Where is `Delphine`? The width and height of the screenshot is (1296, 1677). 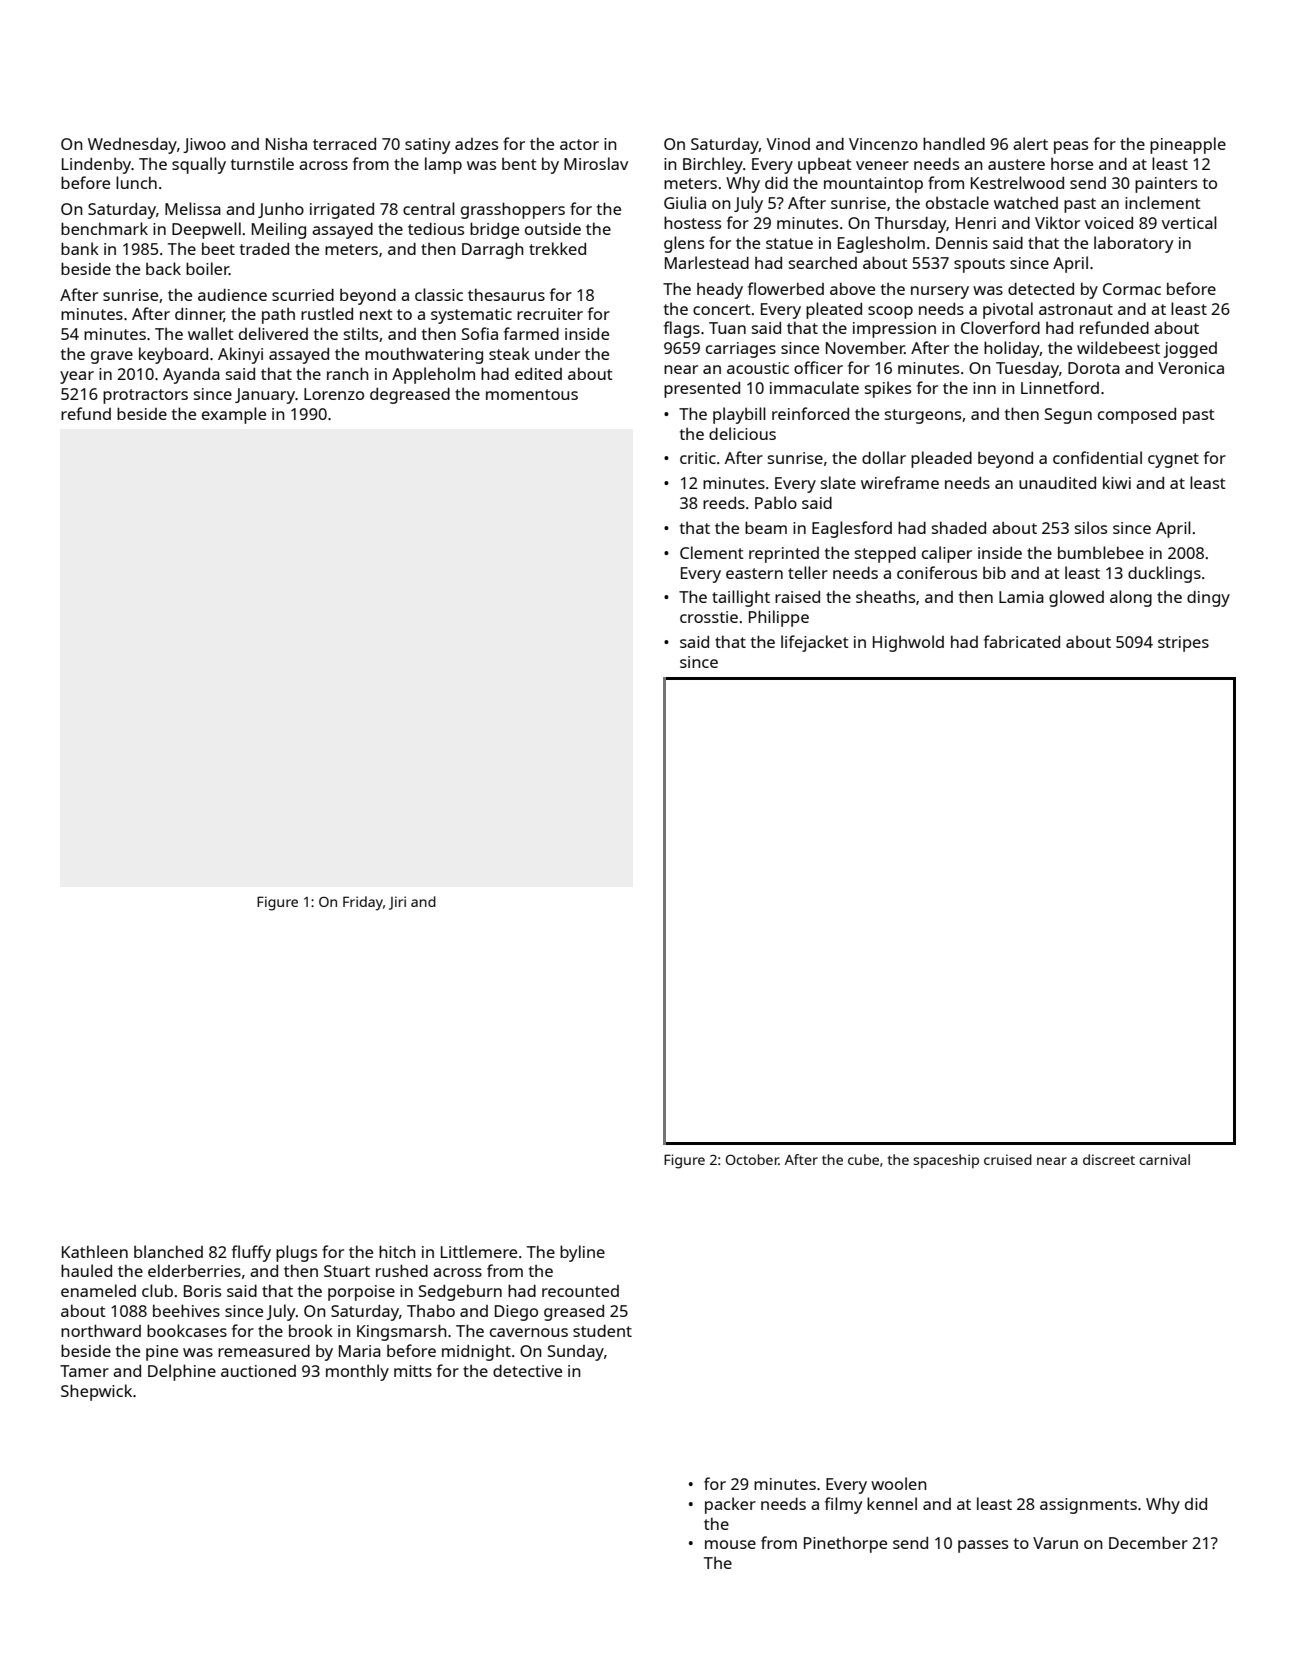 Delphine is located at coordinates (182, 1372).
